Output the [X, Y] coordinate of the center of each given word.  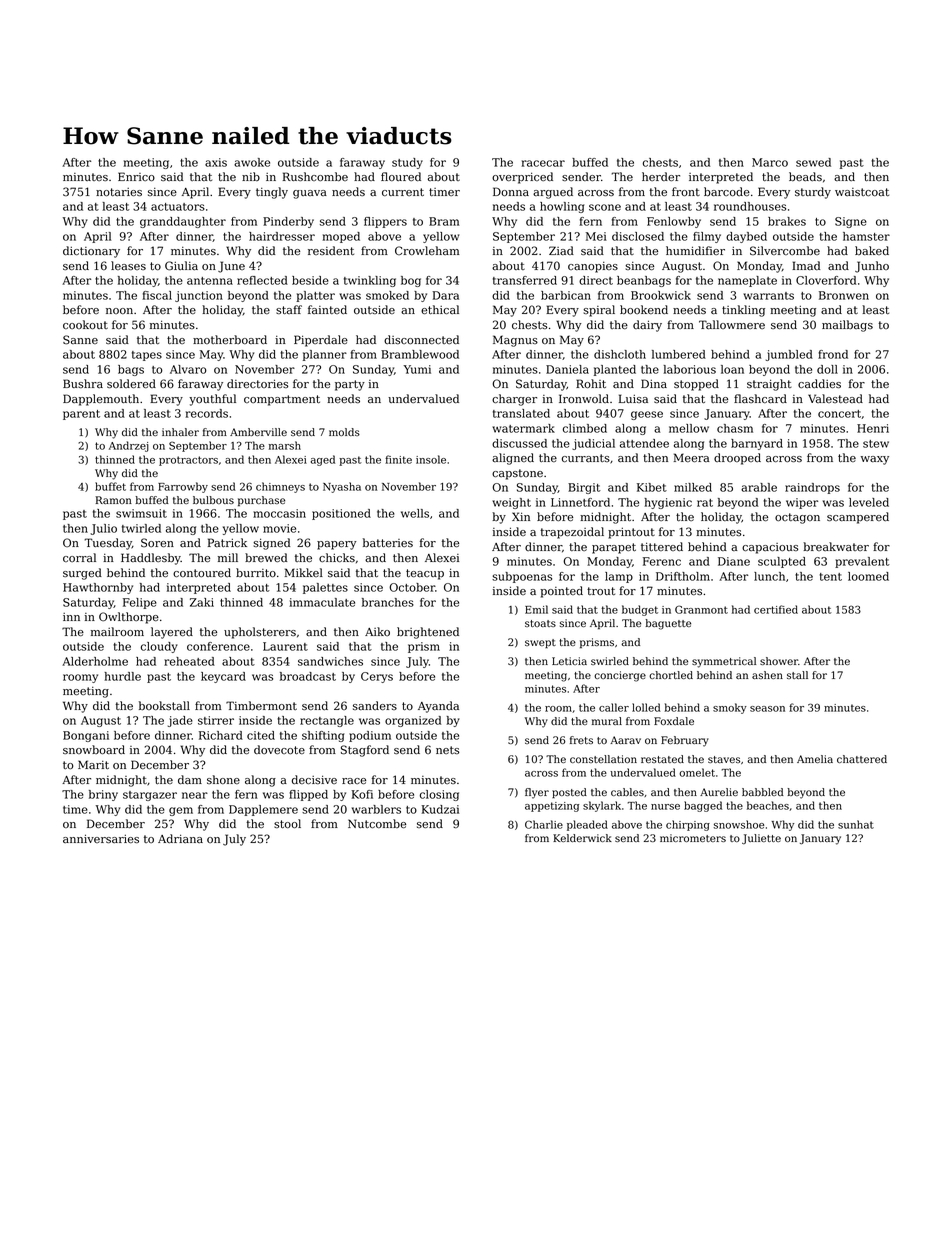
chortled [671, 675]
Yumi [417, 369]
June [231, 267]
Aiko [377, 631]
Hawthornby [98, 588]
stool [287, 824]
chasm [735, 428]
